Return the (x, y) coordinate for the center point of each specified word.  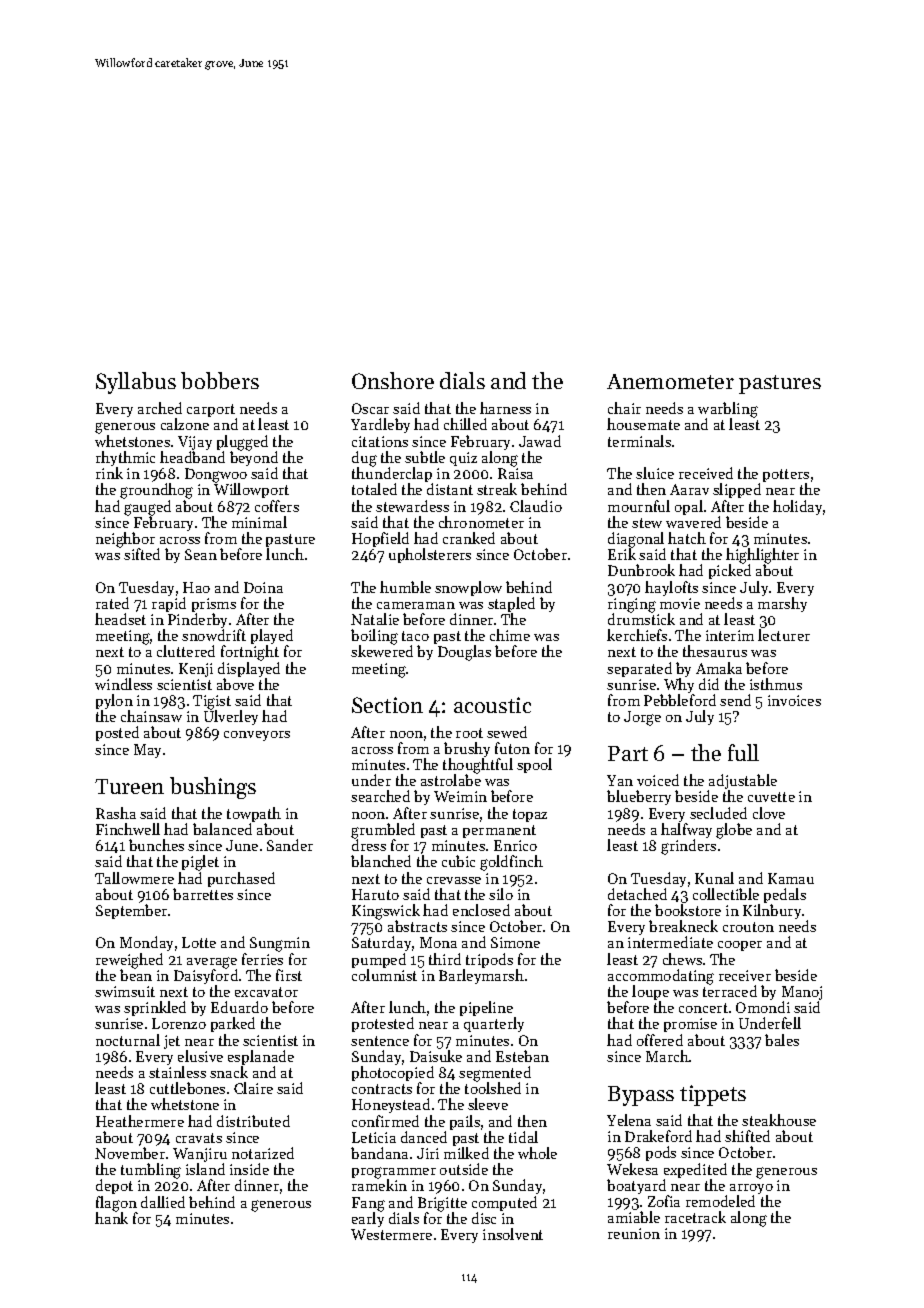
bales (782, 1040)
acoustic (492, 705)
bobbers (220, 380)
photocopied (393, 1073)
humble (405, 587)
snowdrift (214, 635)
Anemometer (670, 381)
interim (730, 635)
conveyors (257, 736)
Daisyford (206, 976)
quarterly (494, 1025)
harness (505, 408)
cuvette (771, 797)
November (130, 1153)
